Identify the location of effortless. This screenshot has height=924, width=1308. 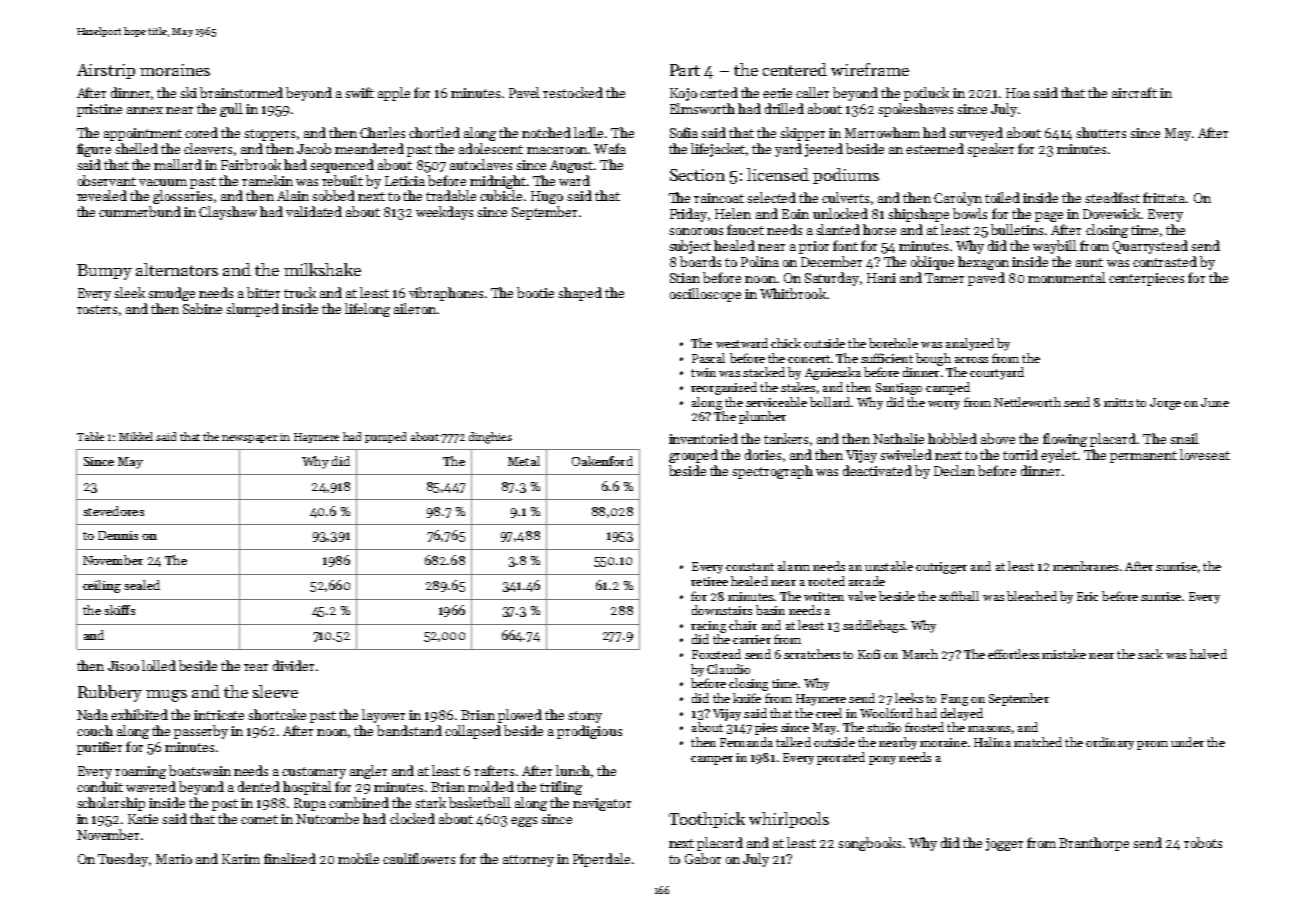
(1013, 654).
